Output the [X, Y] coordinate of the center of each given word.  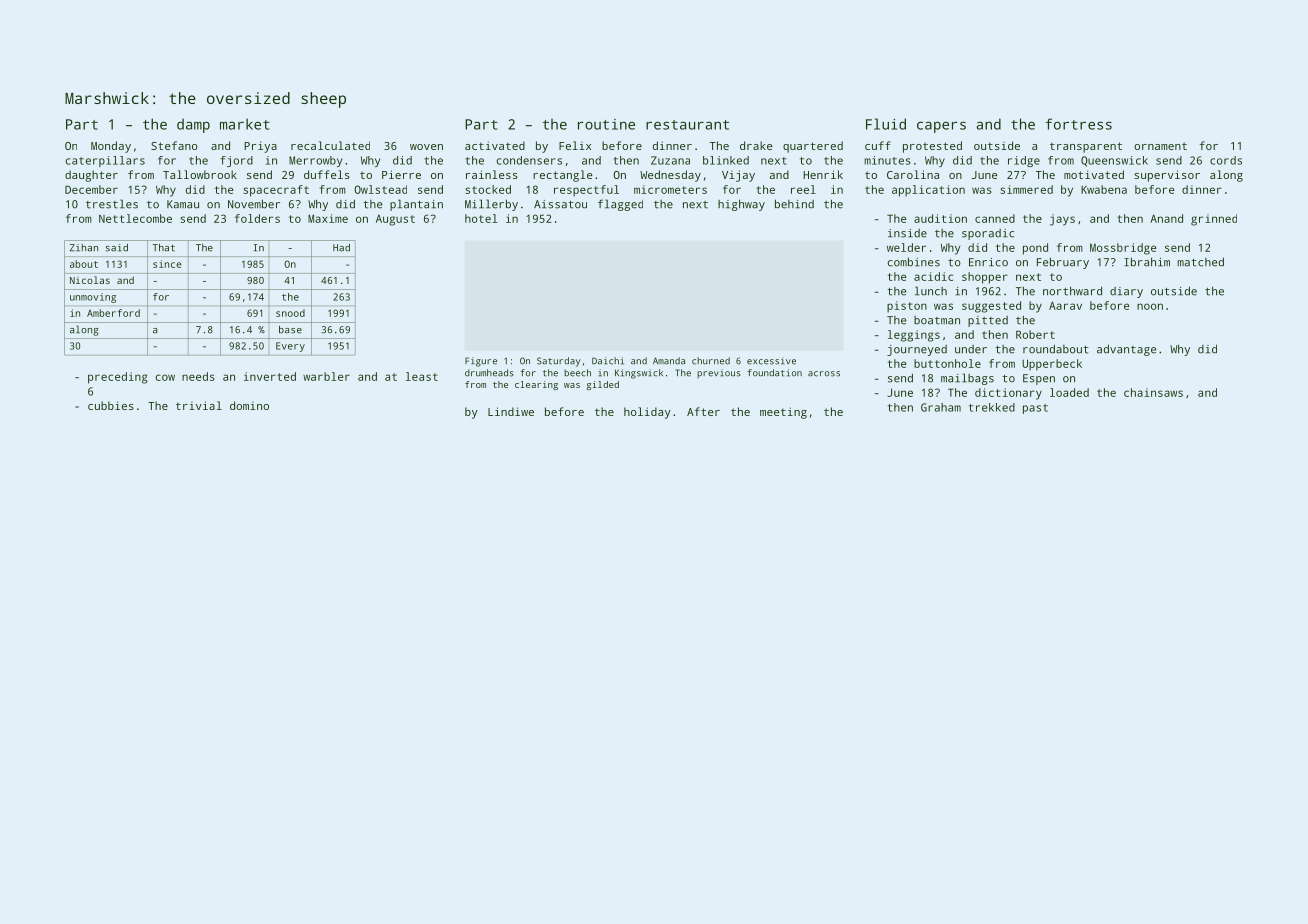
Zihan [84, 248]
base [290, 330]
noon [1150, 306]
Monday [111, 147]
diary [1126, 292]
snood [290, 313]
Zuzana [670, 160]
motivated [1094, 174]
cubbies [111, 405]
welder [906, 247]
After [703, 411]
